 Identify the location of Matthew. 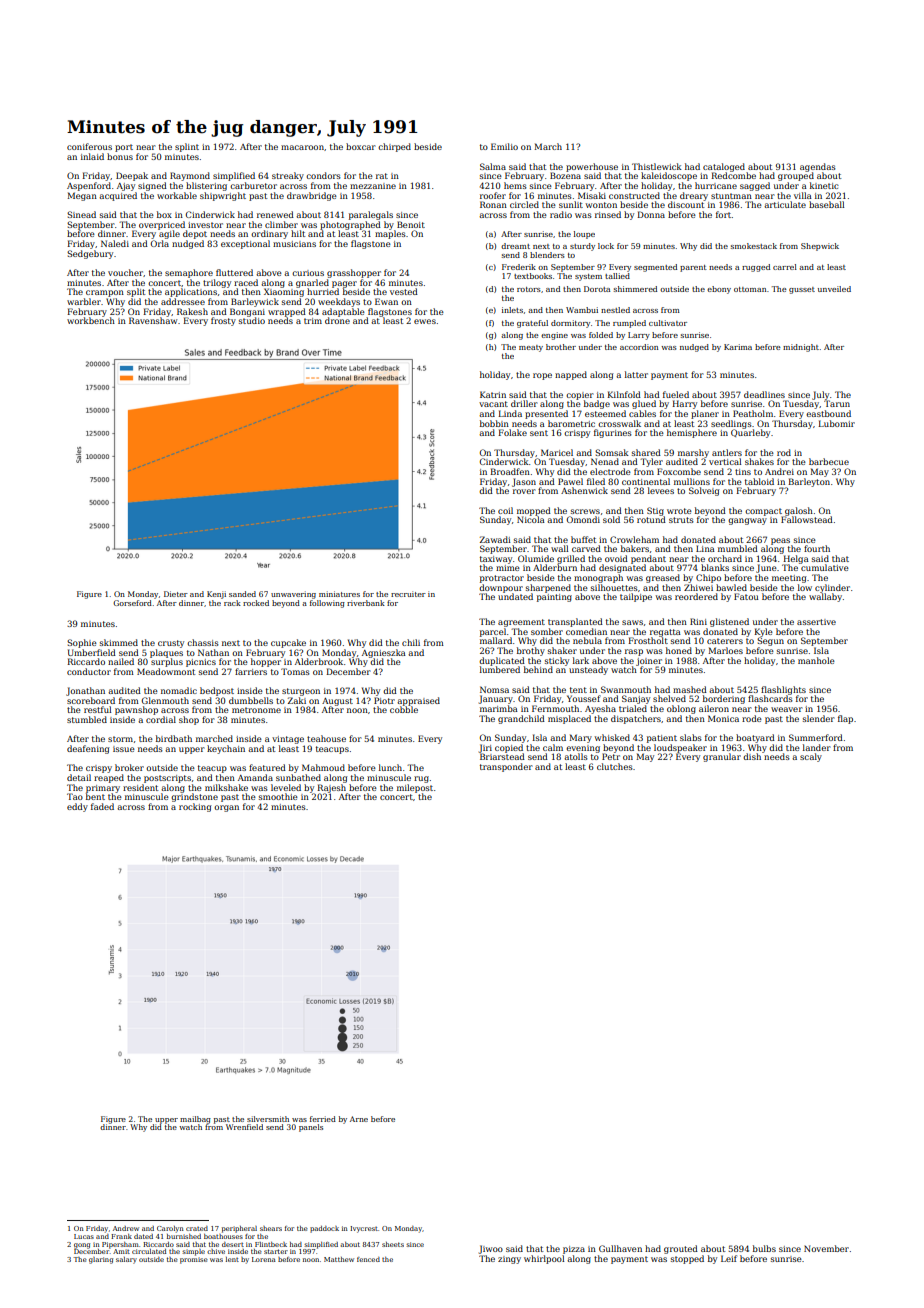
(339, 1259).
